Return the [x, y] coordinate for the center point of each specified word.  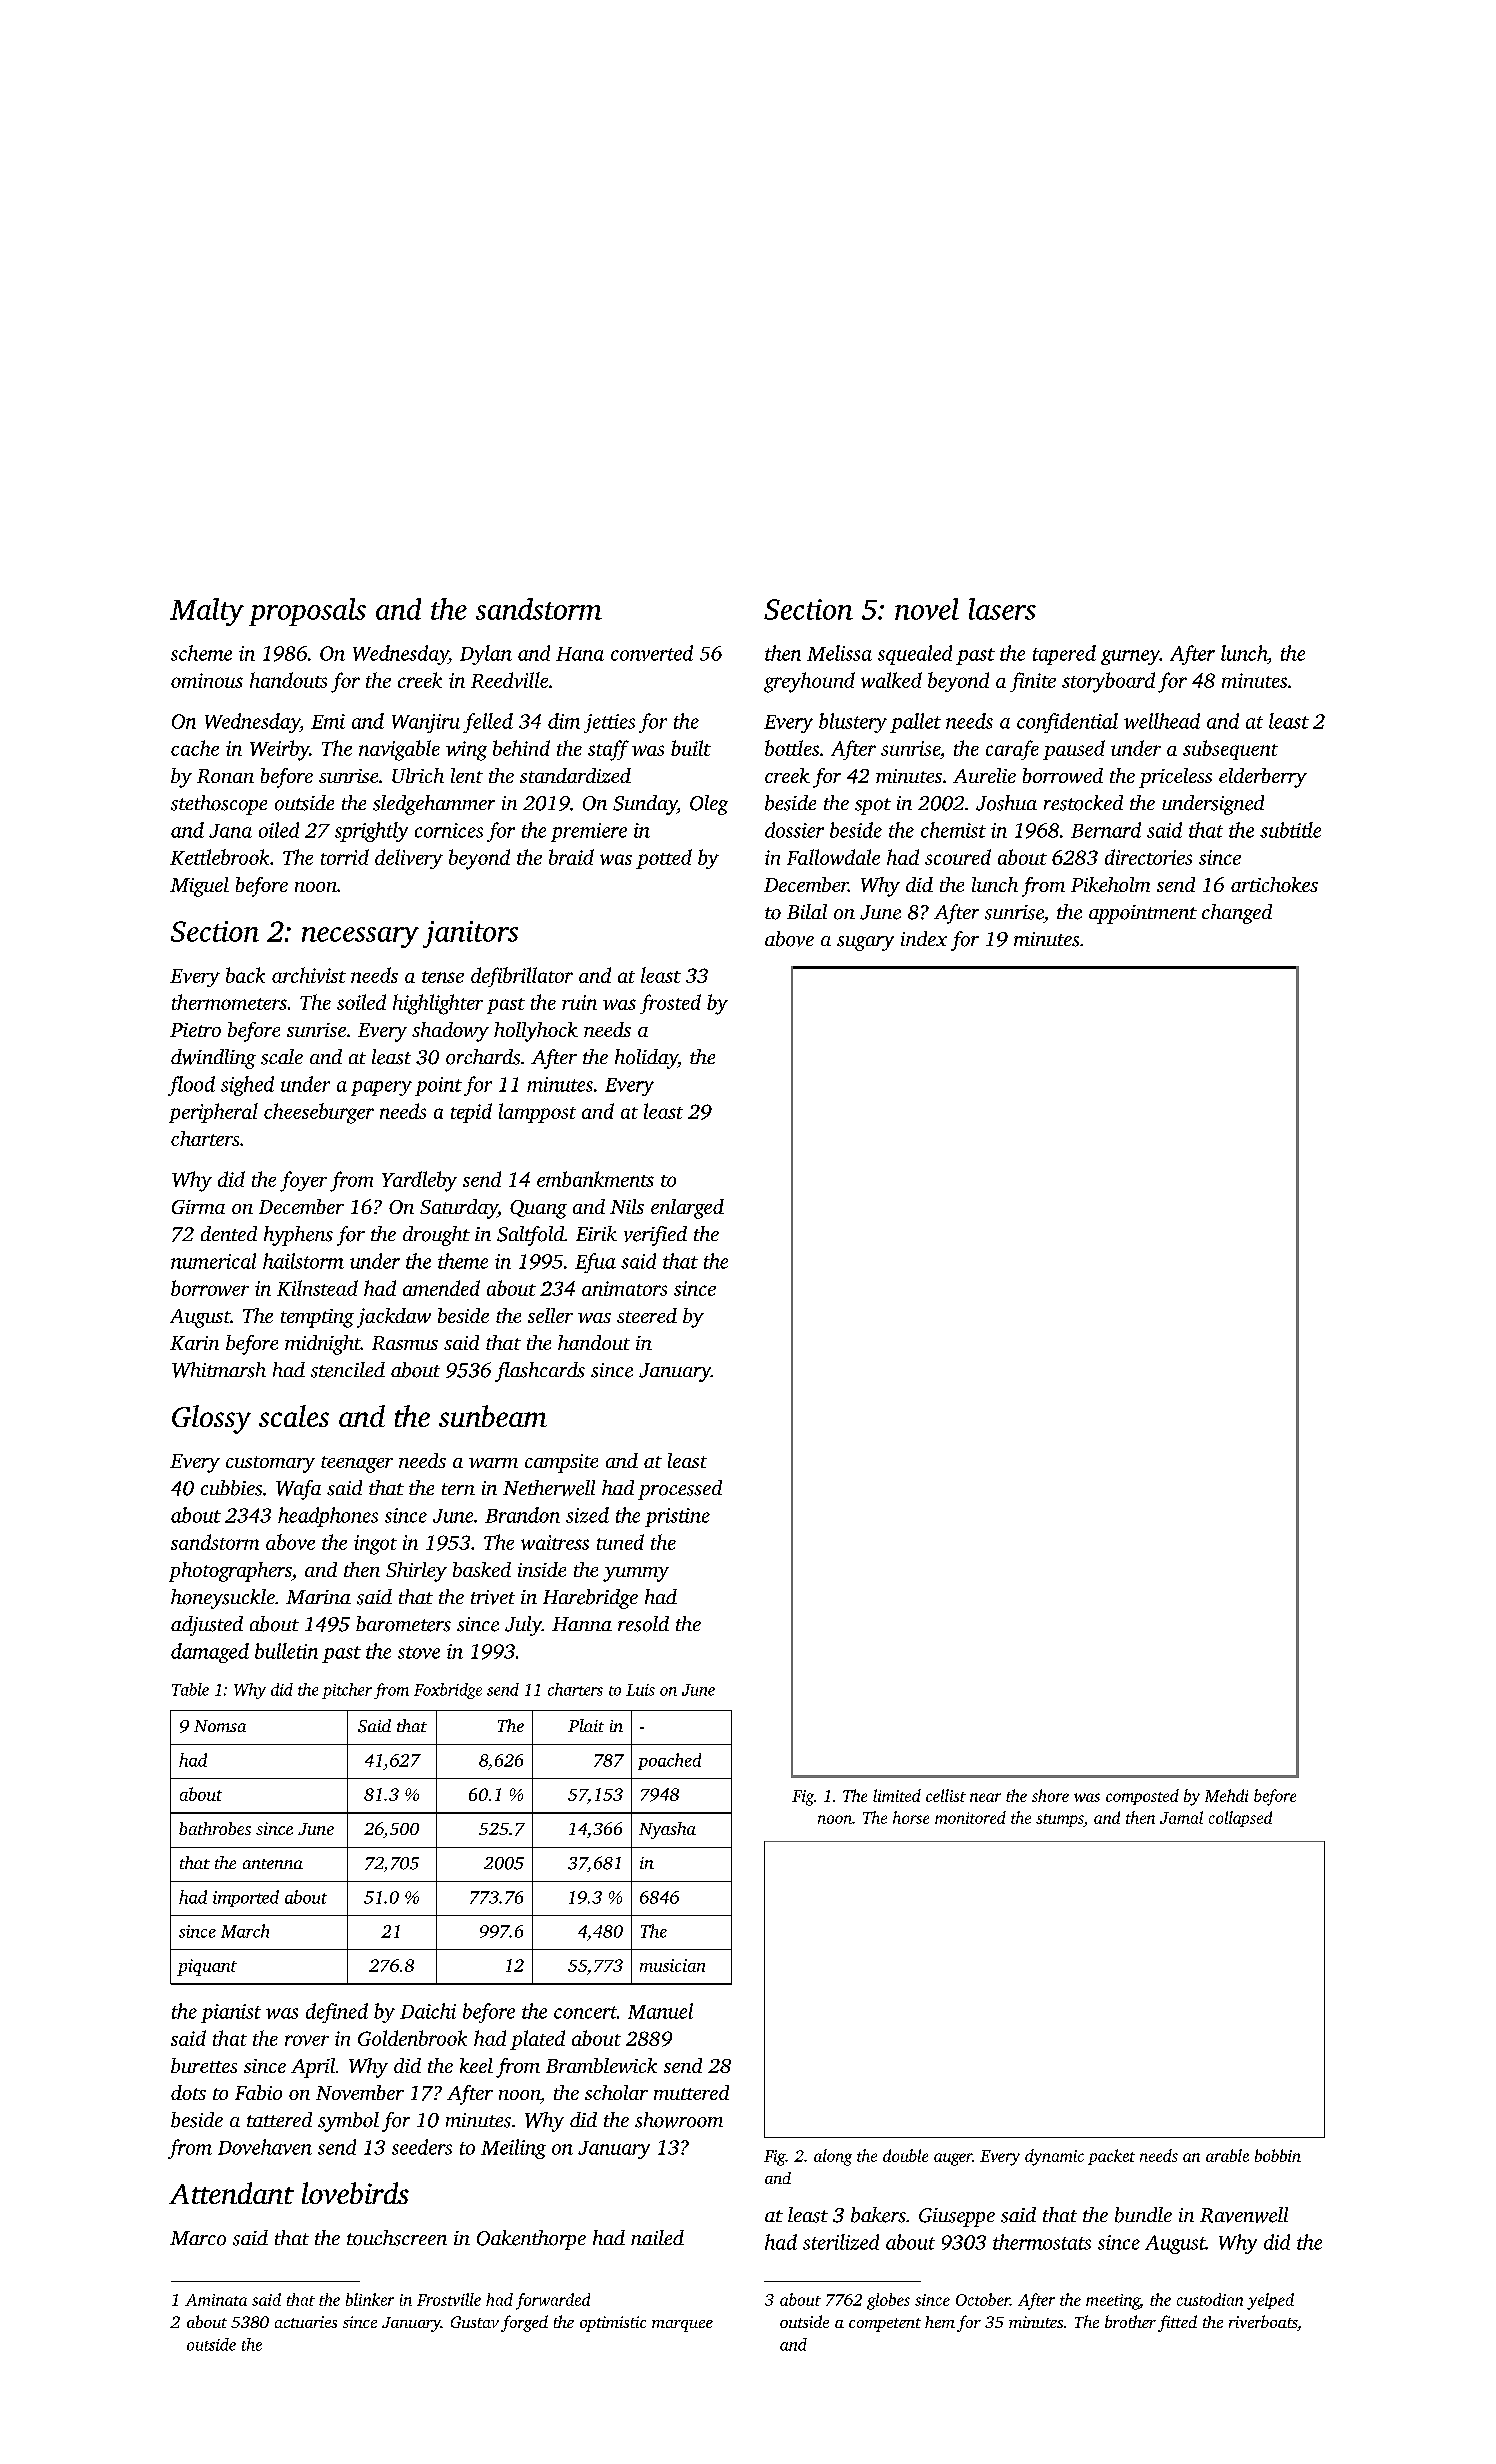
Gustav [475, 2322]
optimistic [613, 2324]
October [983, 2299]
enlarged [687, 1209]
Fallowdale [833, 857]
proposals [307, 612]
